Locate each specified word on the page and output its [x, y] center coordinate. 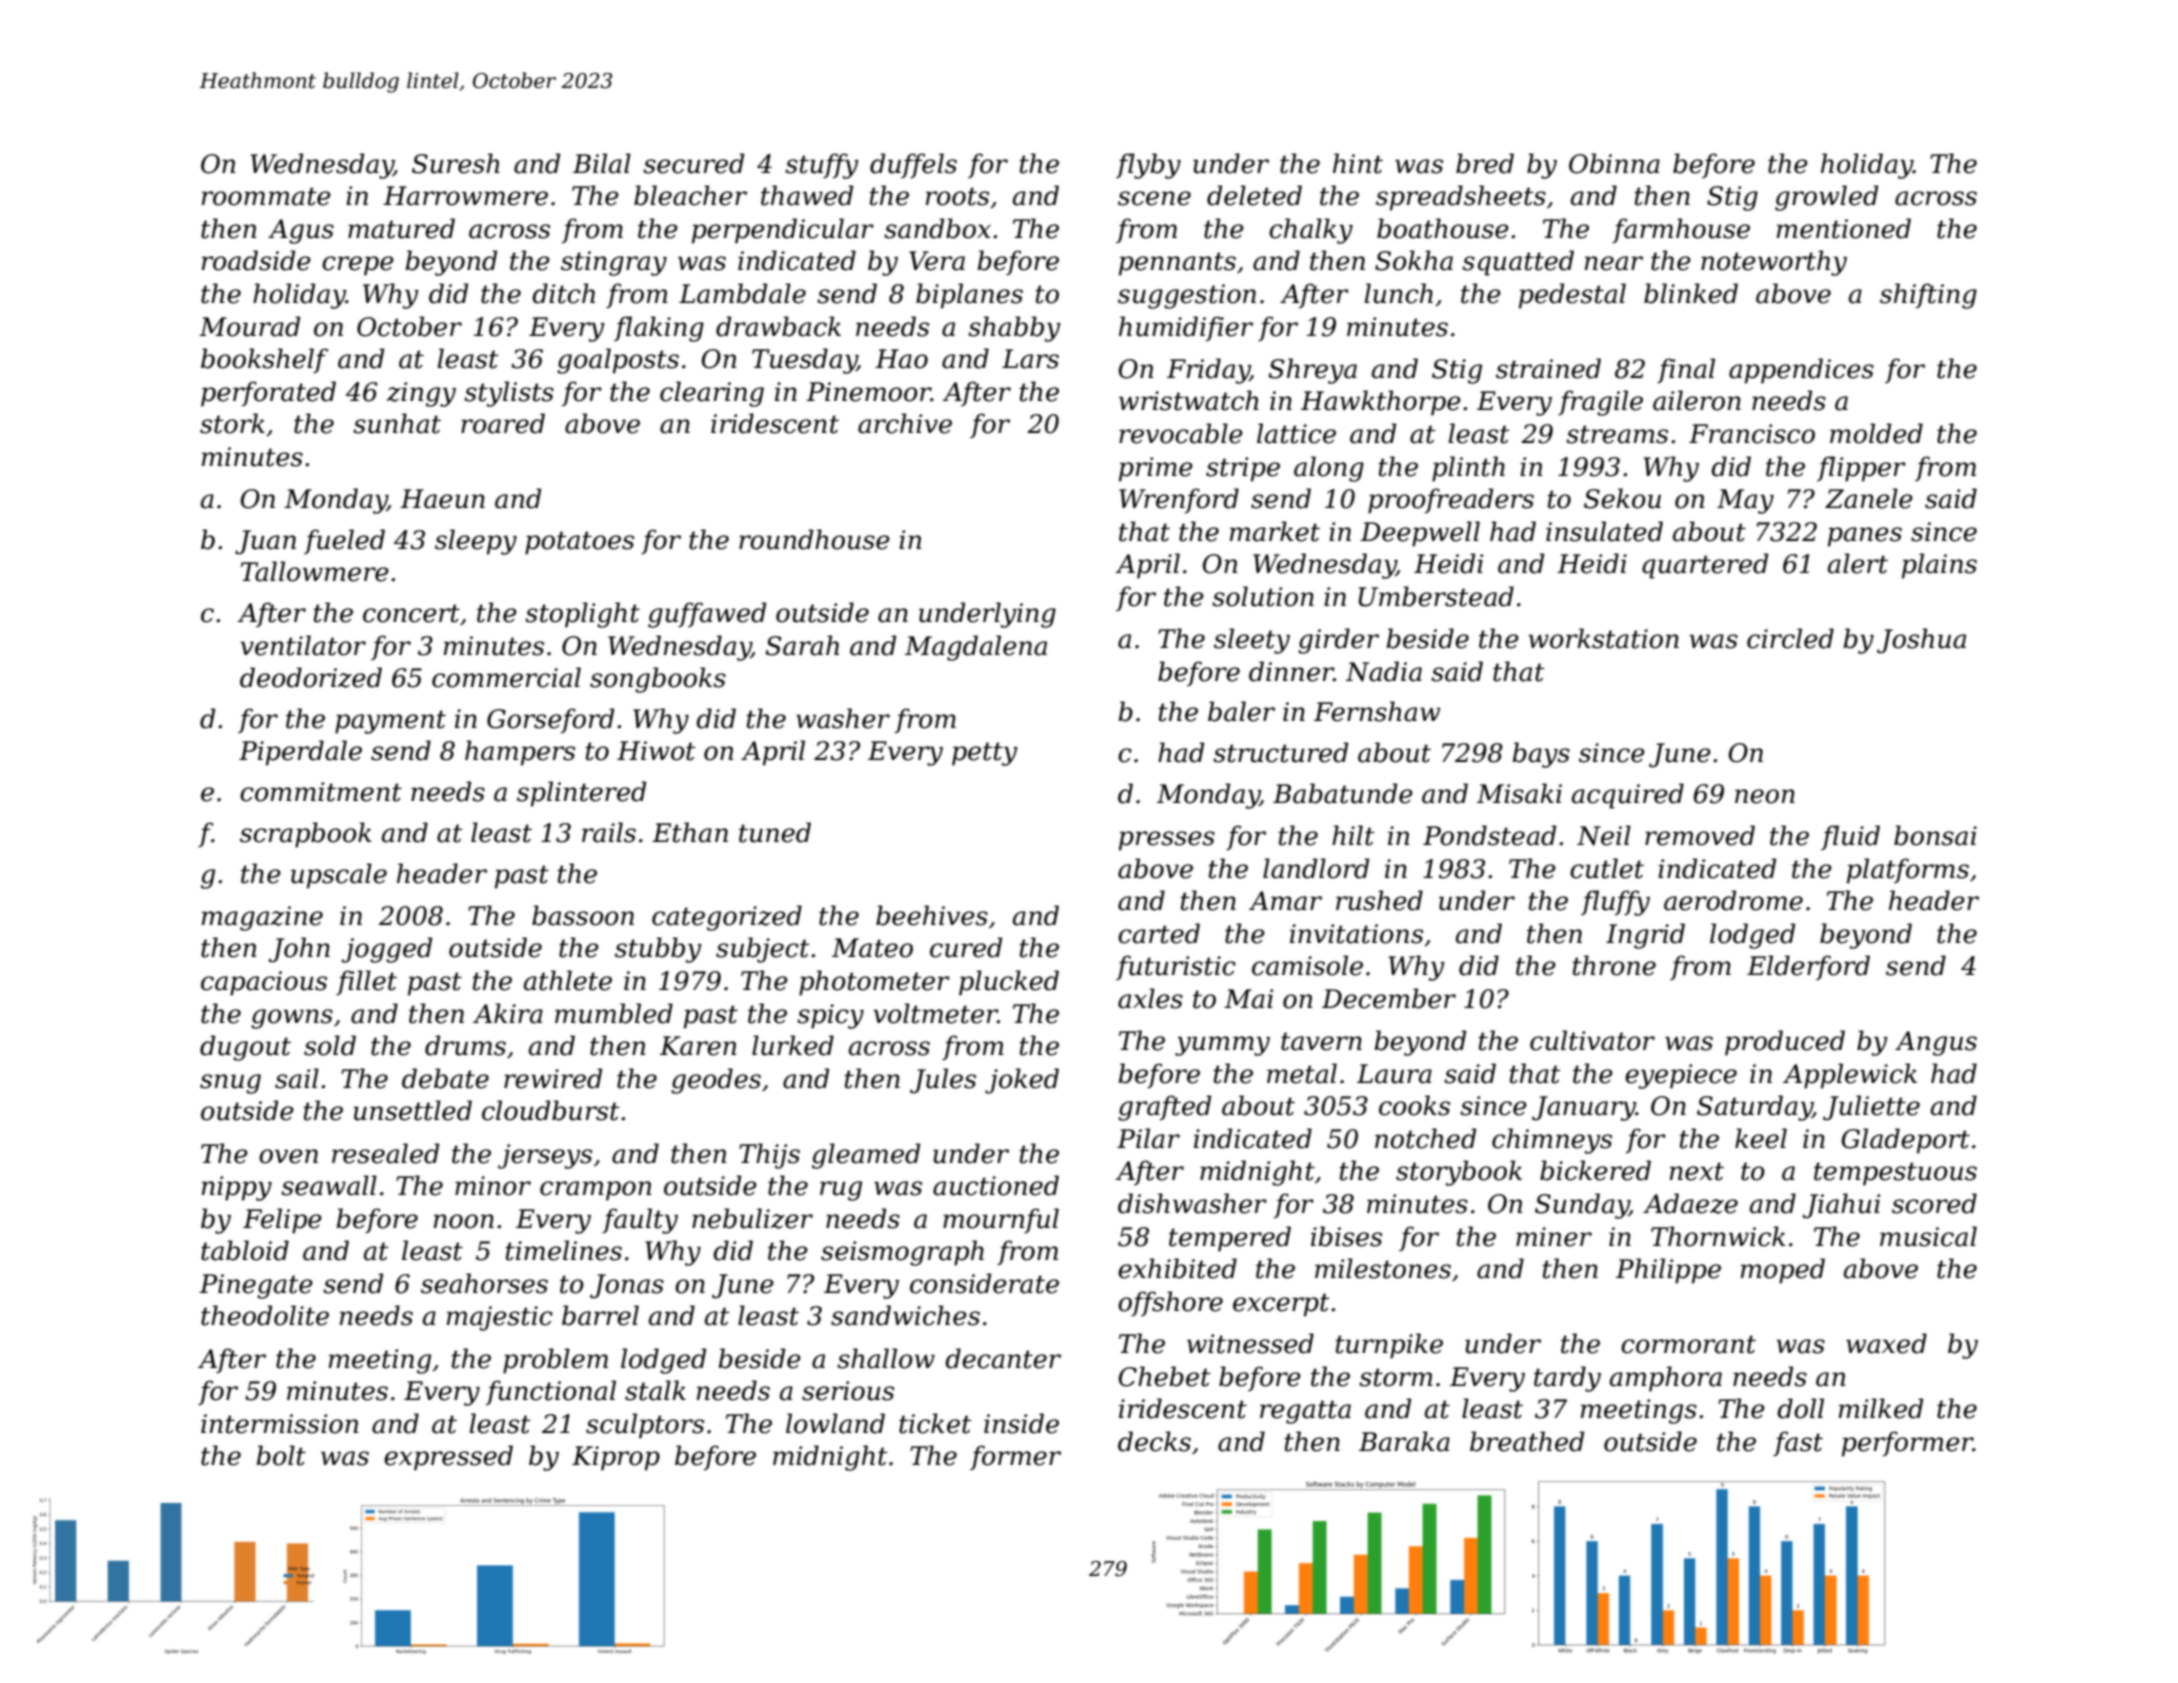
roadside [256, 260]
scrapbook [305, 835]
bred [1485, 163]
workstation [1604, 638]
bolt [281, 1455]
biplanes [969, 296]
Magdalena [976, 648]
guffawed [707, 615]
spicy [830, 1016]
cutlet [1607, 868]
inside [1021, 1423]
